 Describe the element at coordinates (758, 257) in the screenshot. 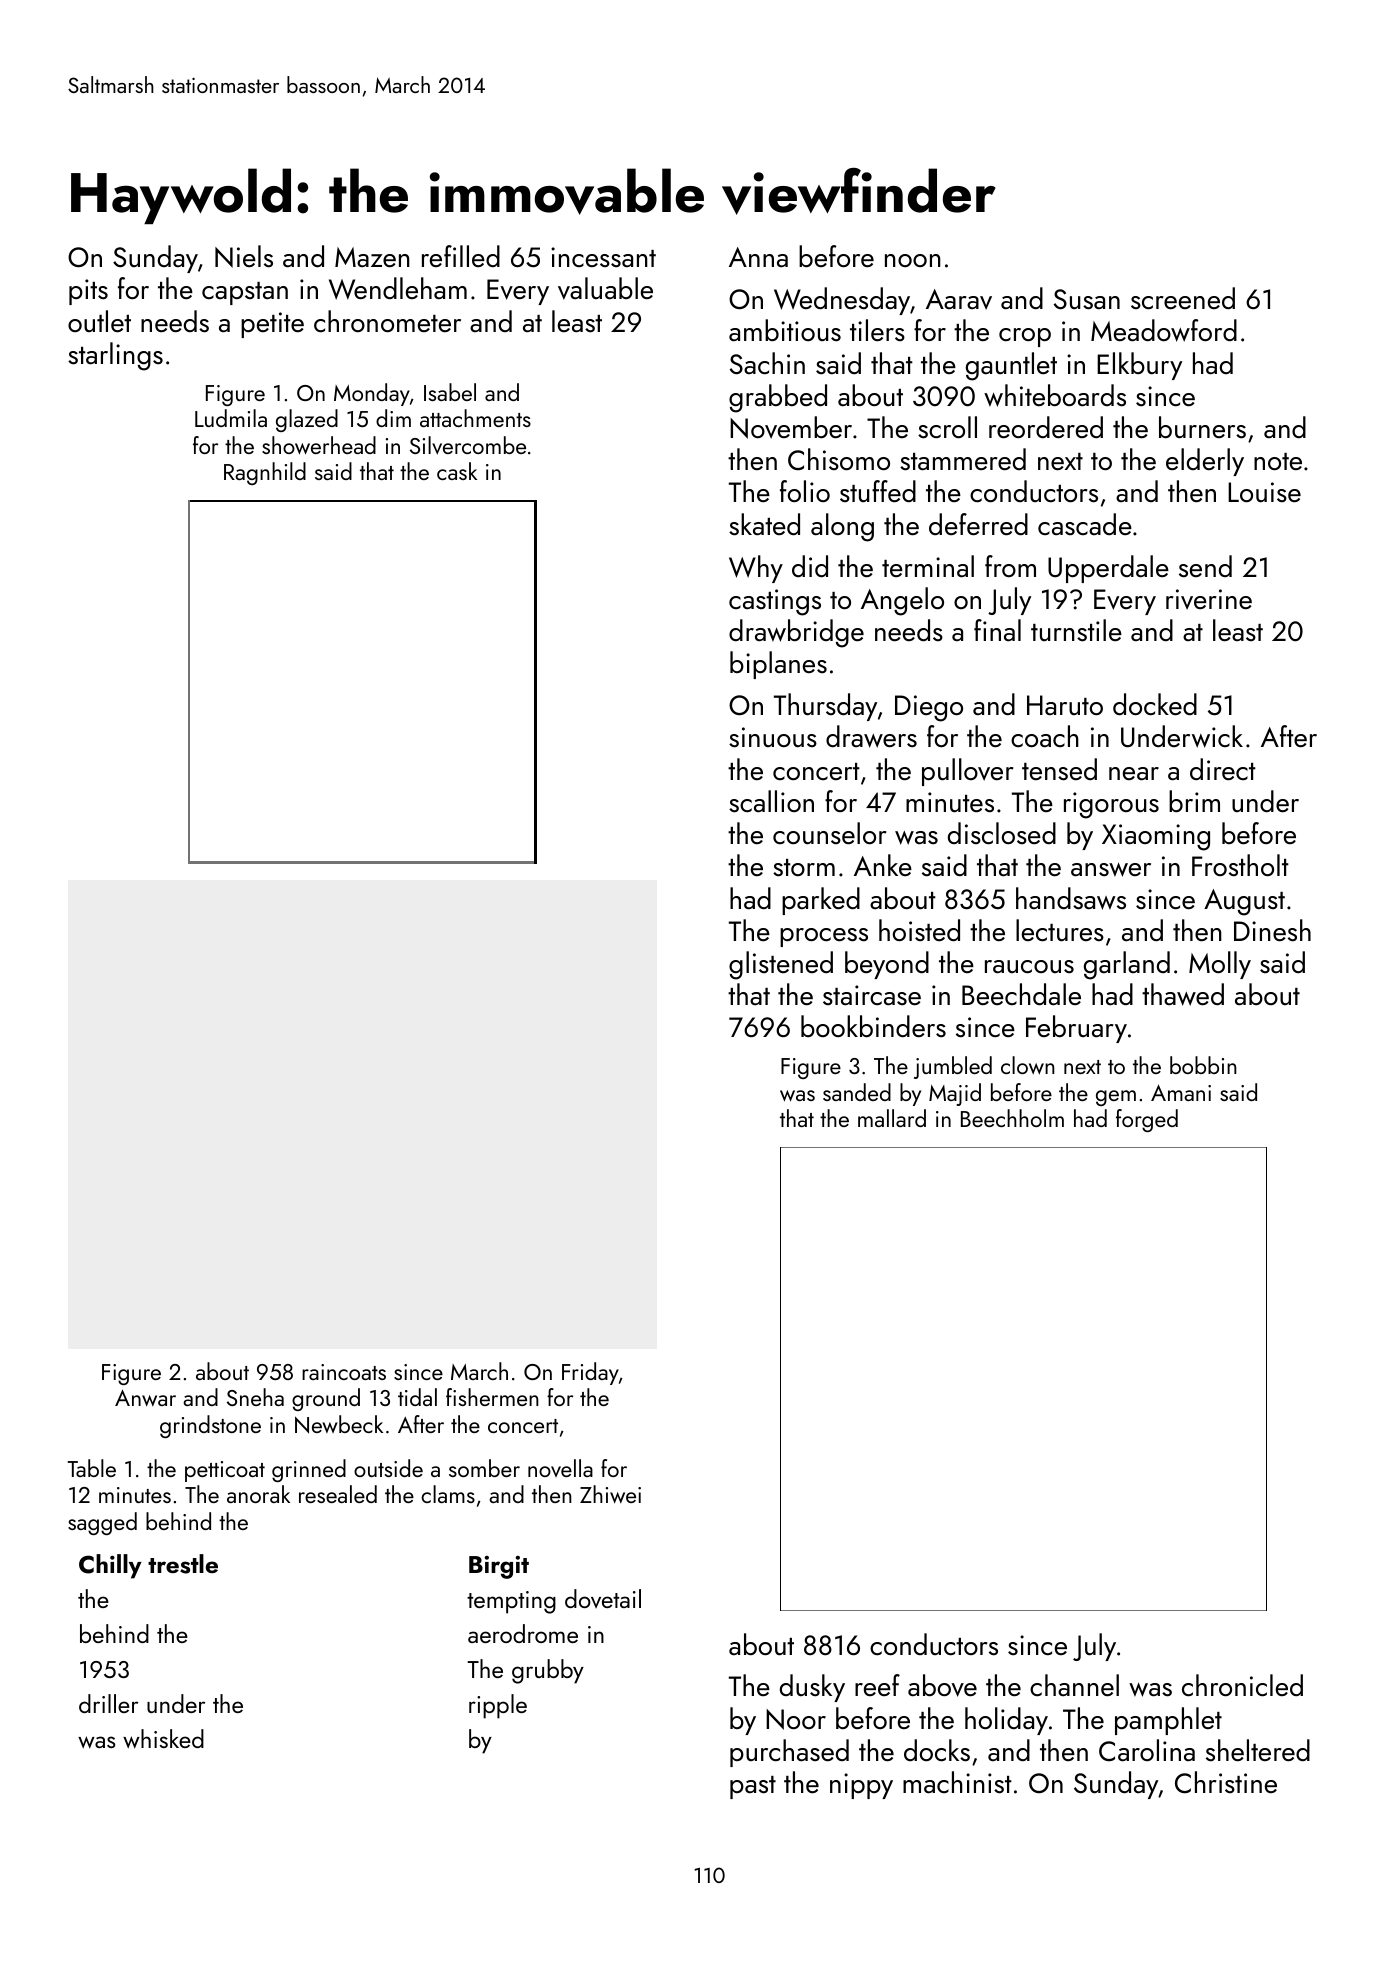

I see `Anna` at that location.
